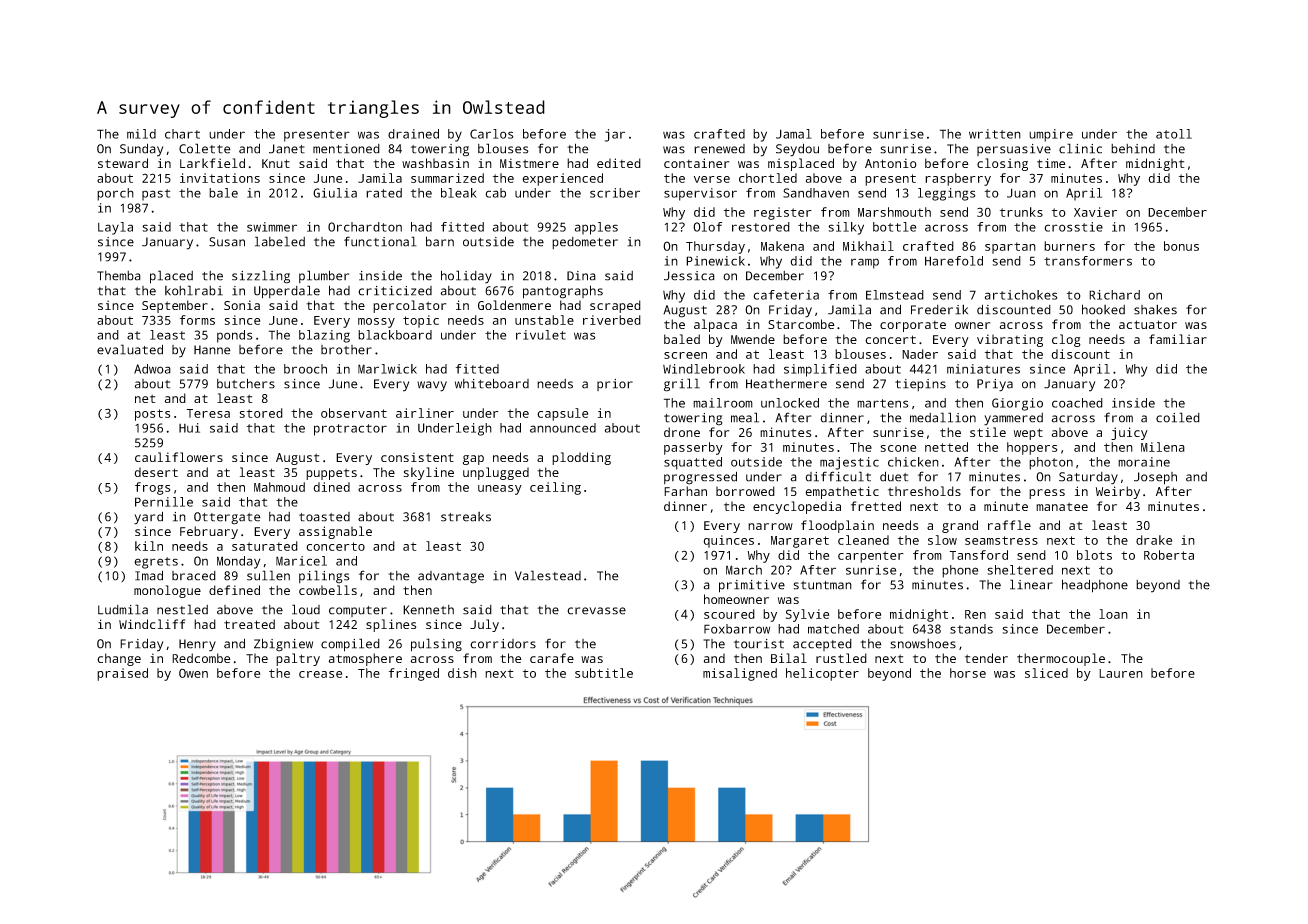 The image size is (1308, 924). Describe the element at coordinates (913, 326) in the screenshot. I see `corporate` at that location.
